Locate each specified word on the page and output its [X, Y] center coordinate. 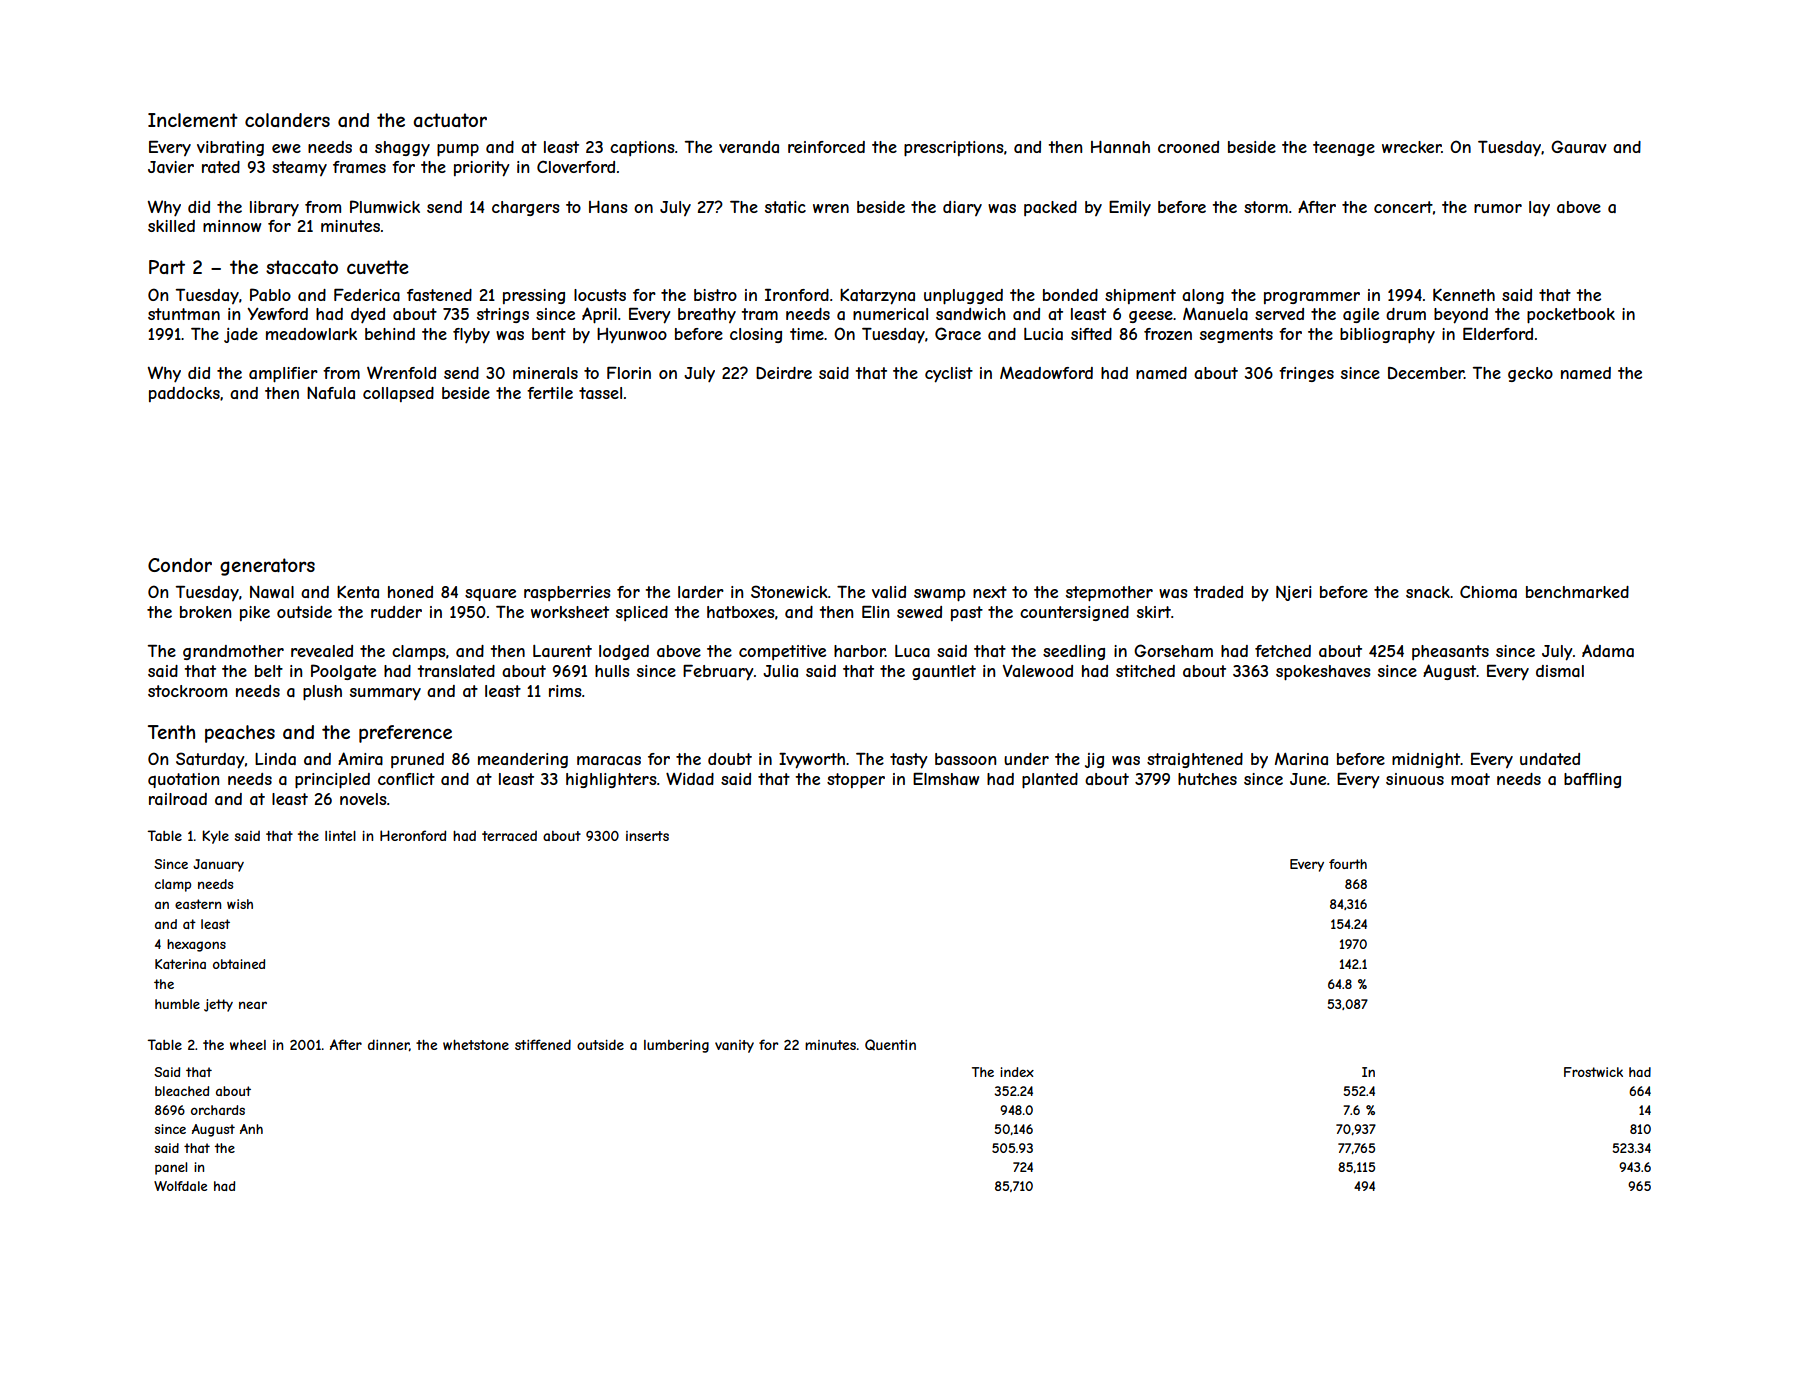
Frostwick [1593, 1072]
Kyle [215, 837]
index [1017, 1072]
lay [1539, 208]
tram [759, 314]
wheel [248, 1045]
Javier [171, 167]
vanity [734, 1046]
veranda [749, 147]
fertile [550, 393]
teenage [1344, 148]
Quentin [890, 1044]
